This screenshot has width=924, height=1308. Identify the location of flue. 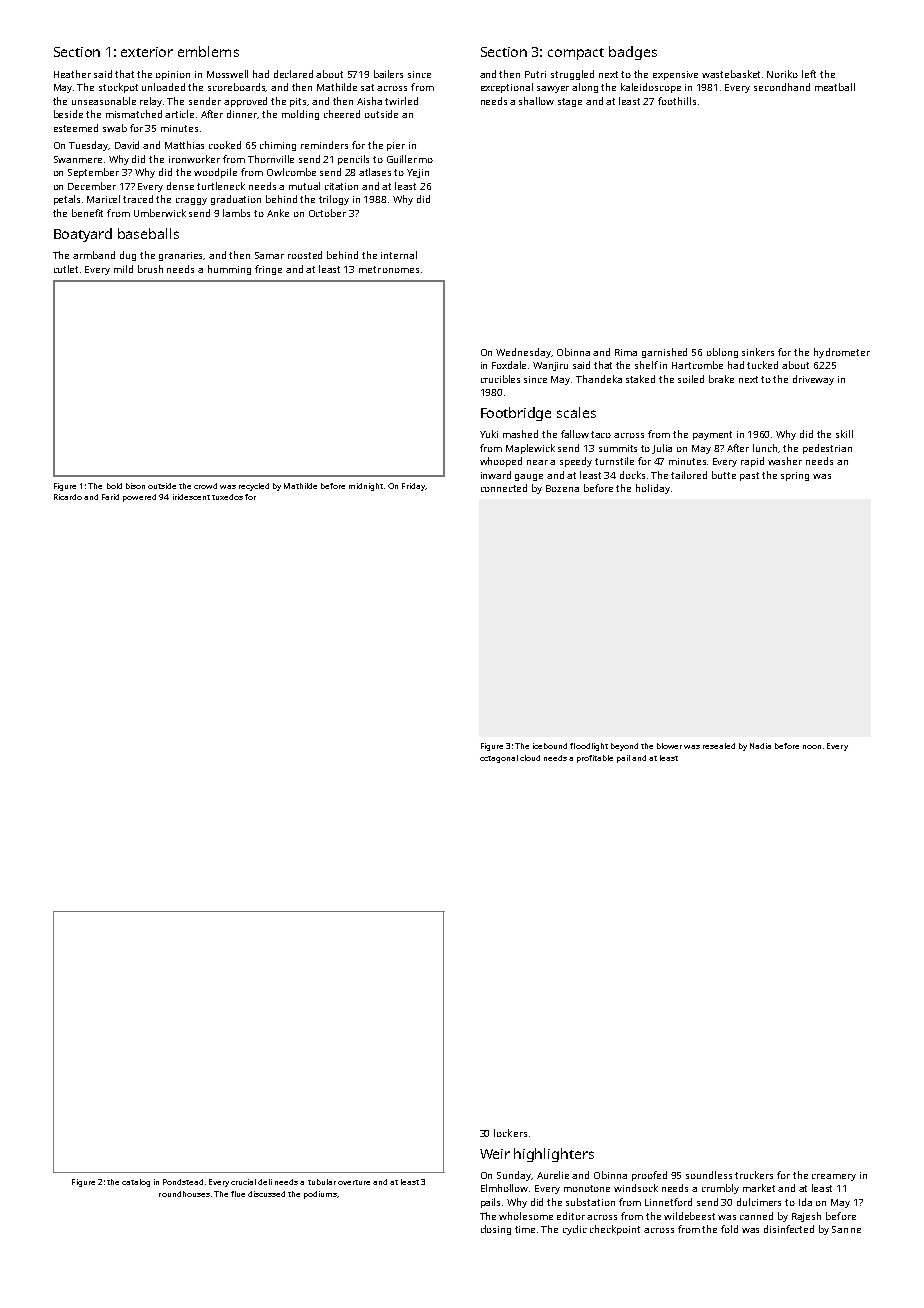
(238, 1194).
